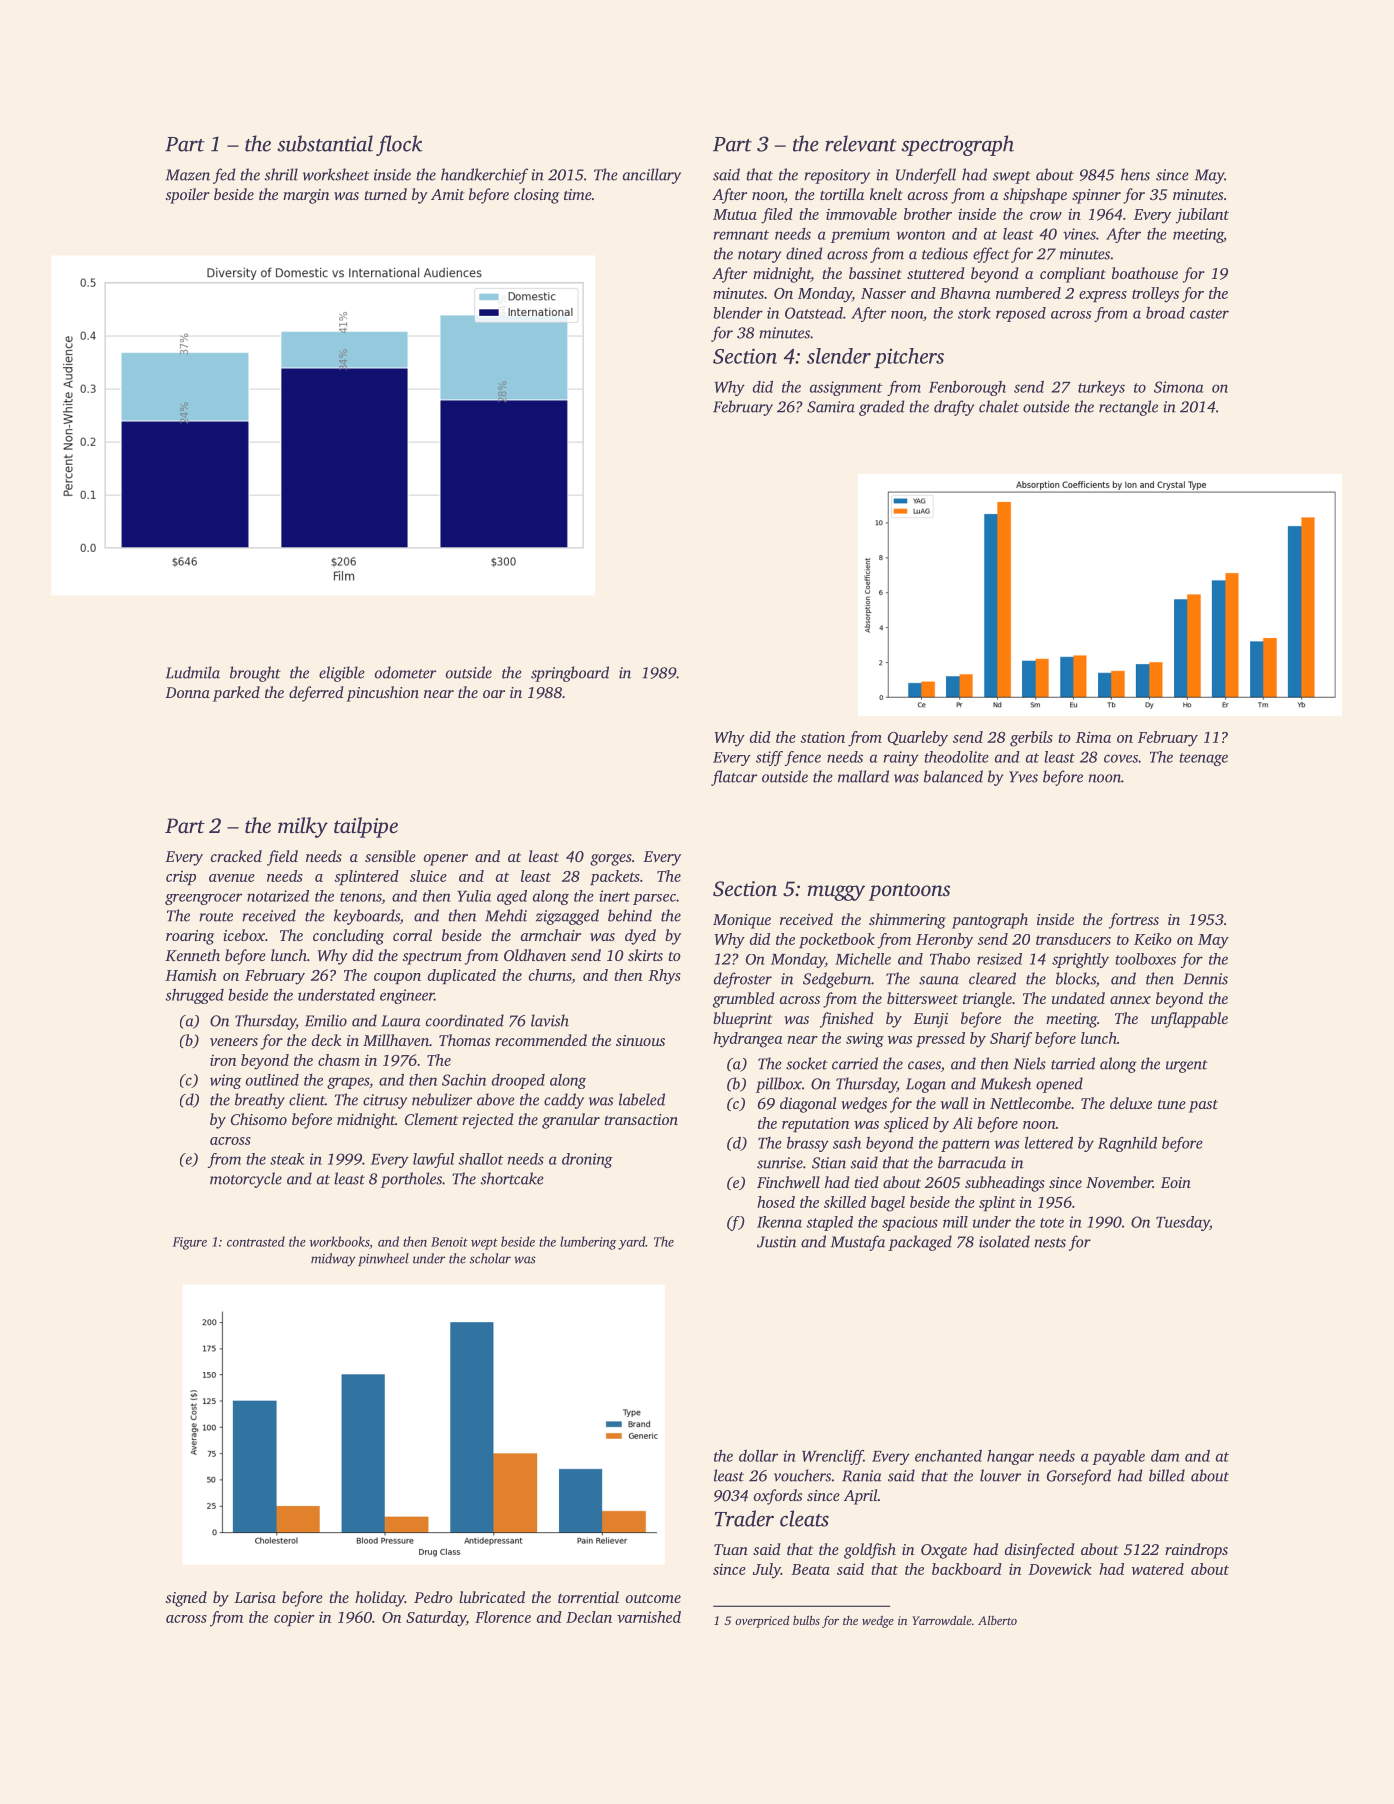  I want to click on Samira, so click(831, 407).
